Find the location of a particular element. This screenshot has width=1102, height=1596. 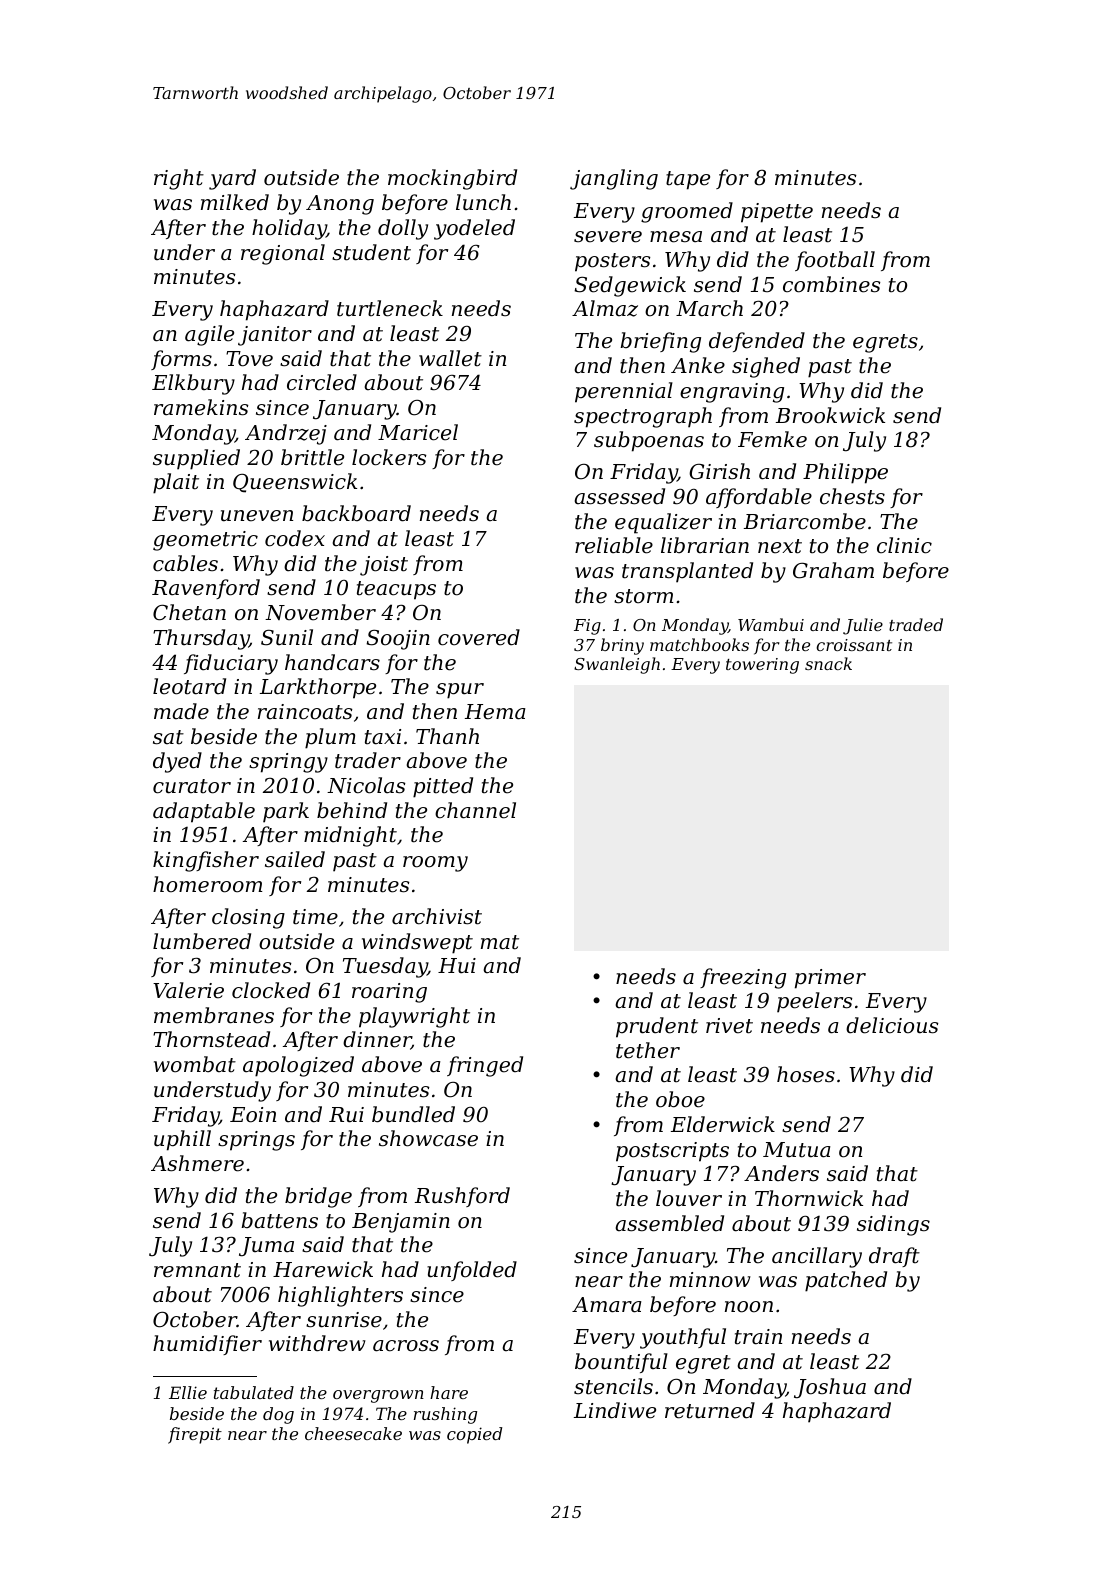

sidings is located at coordinates (893, 1225).
